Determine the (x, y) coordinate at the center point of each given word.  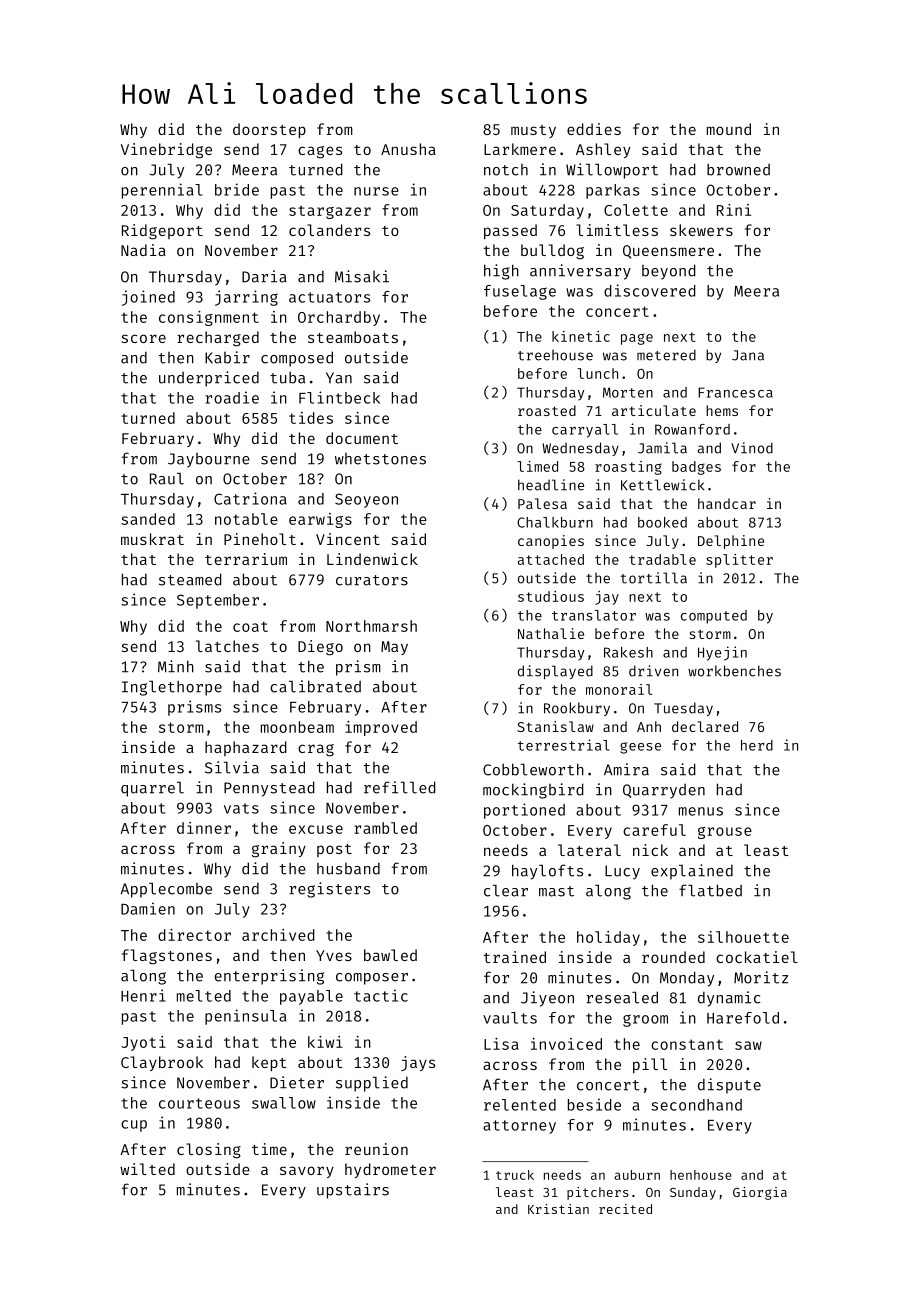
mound (729, 129)
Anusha (408, 149)
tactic (381, 995)
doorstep (269, 130)
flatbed (710, 890)
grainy (279, 850)
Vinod (752, 448)
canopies (551, 542)
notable (246, 519)
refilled (400, 787)
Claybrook (162, 1063)
